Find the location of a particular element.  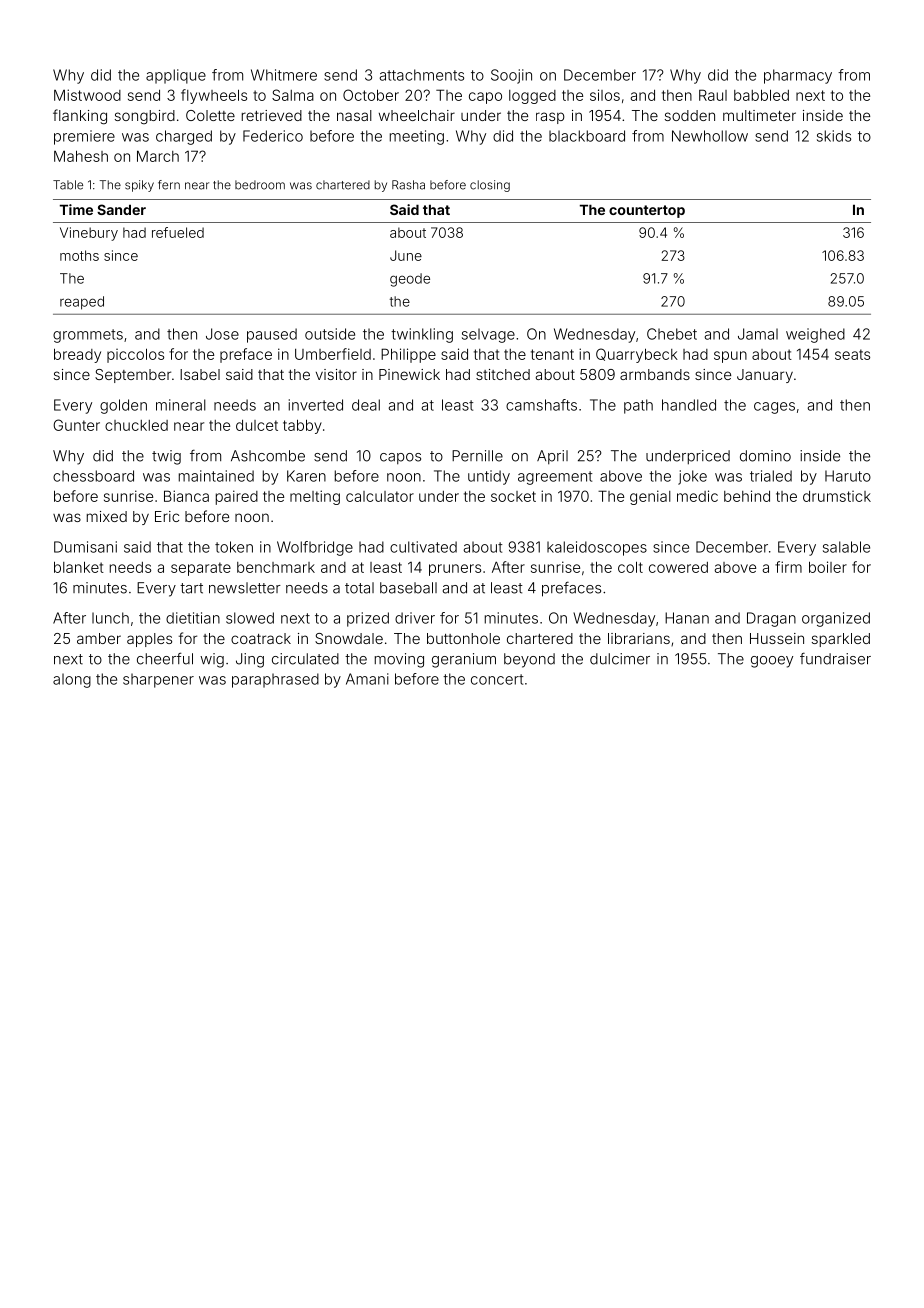

attachments is located at coordinates (421, 75).
